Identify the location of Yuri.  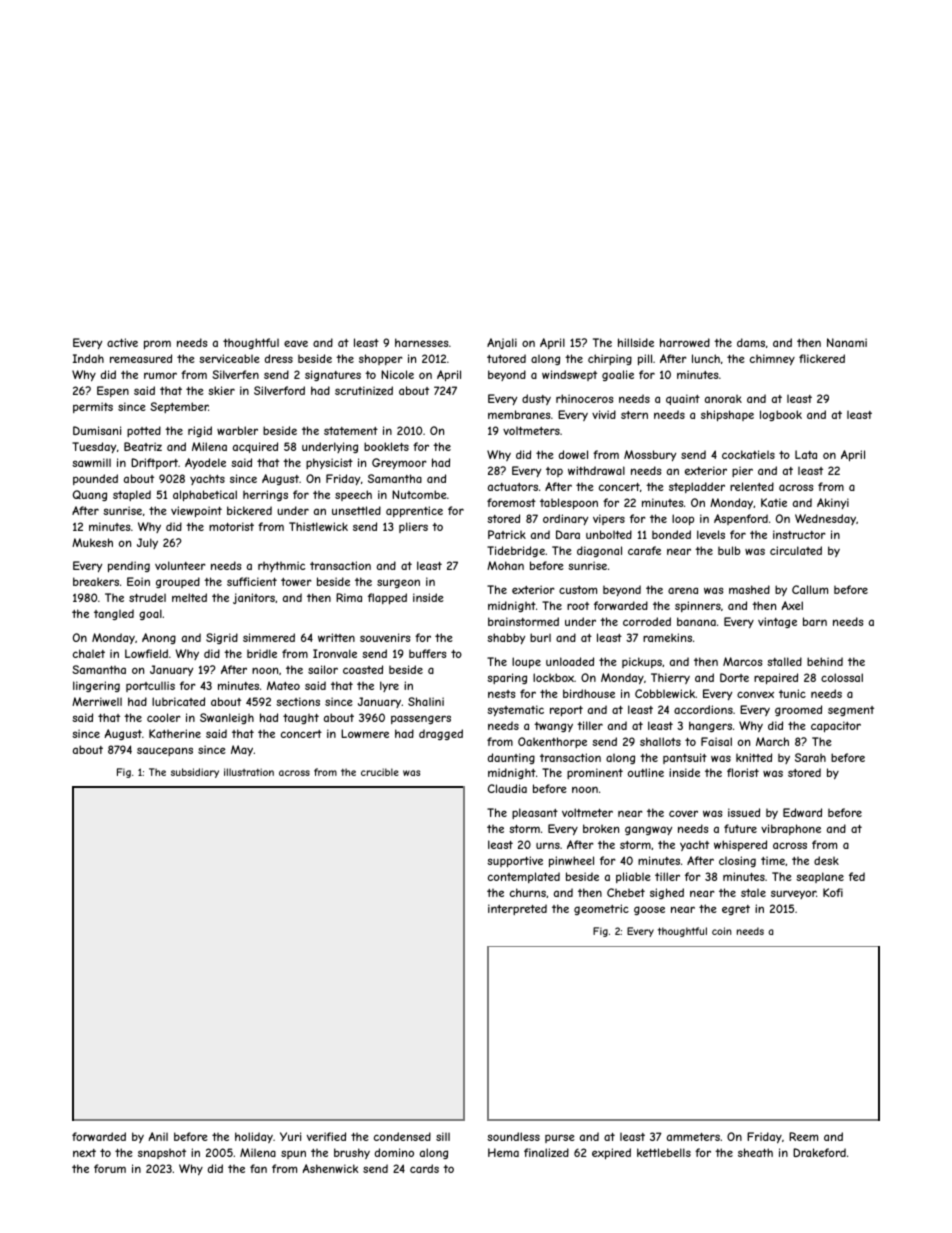
(290, 1136).
